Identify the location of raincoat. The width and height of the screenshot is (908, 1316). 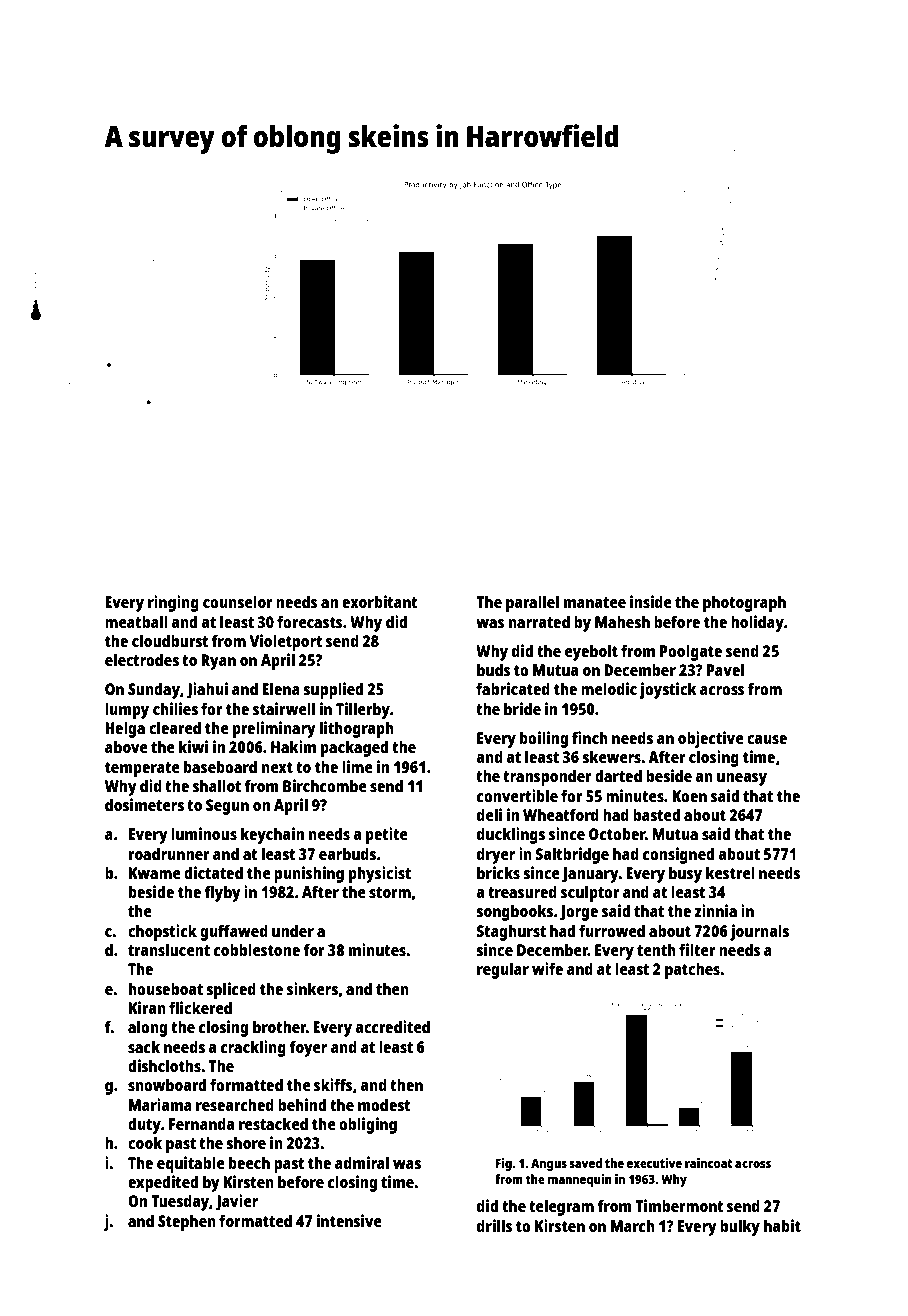
(708, 1163).
